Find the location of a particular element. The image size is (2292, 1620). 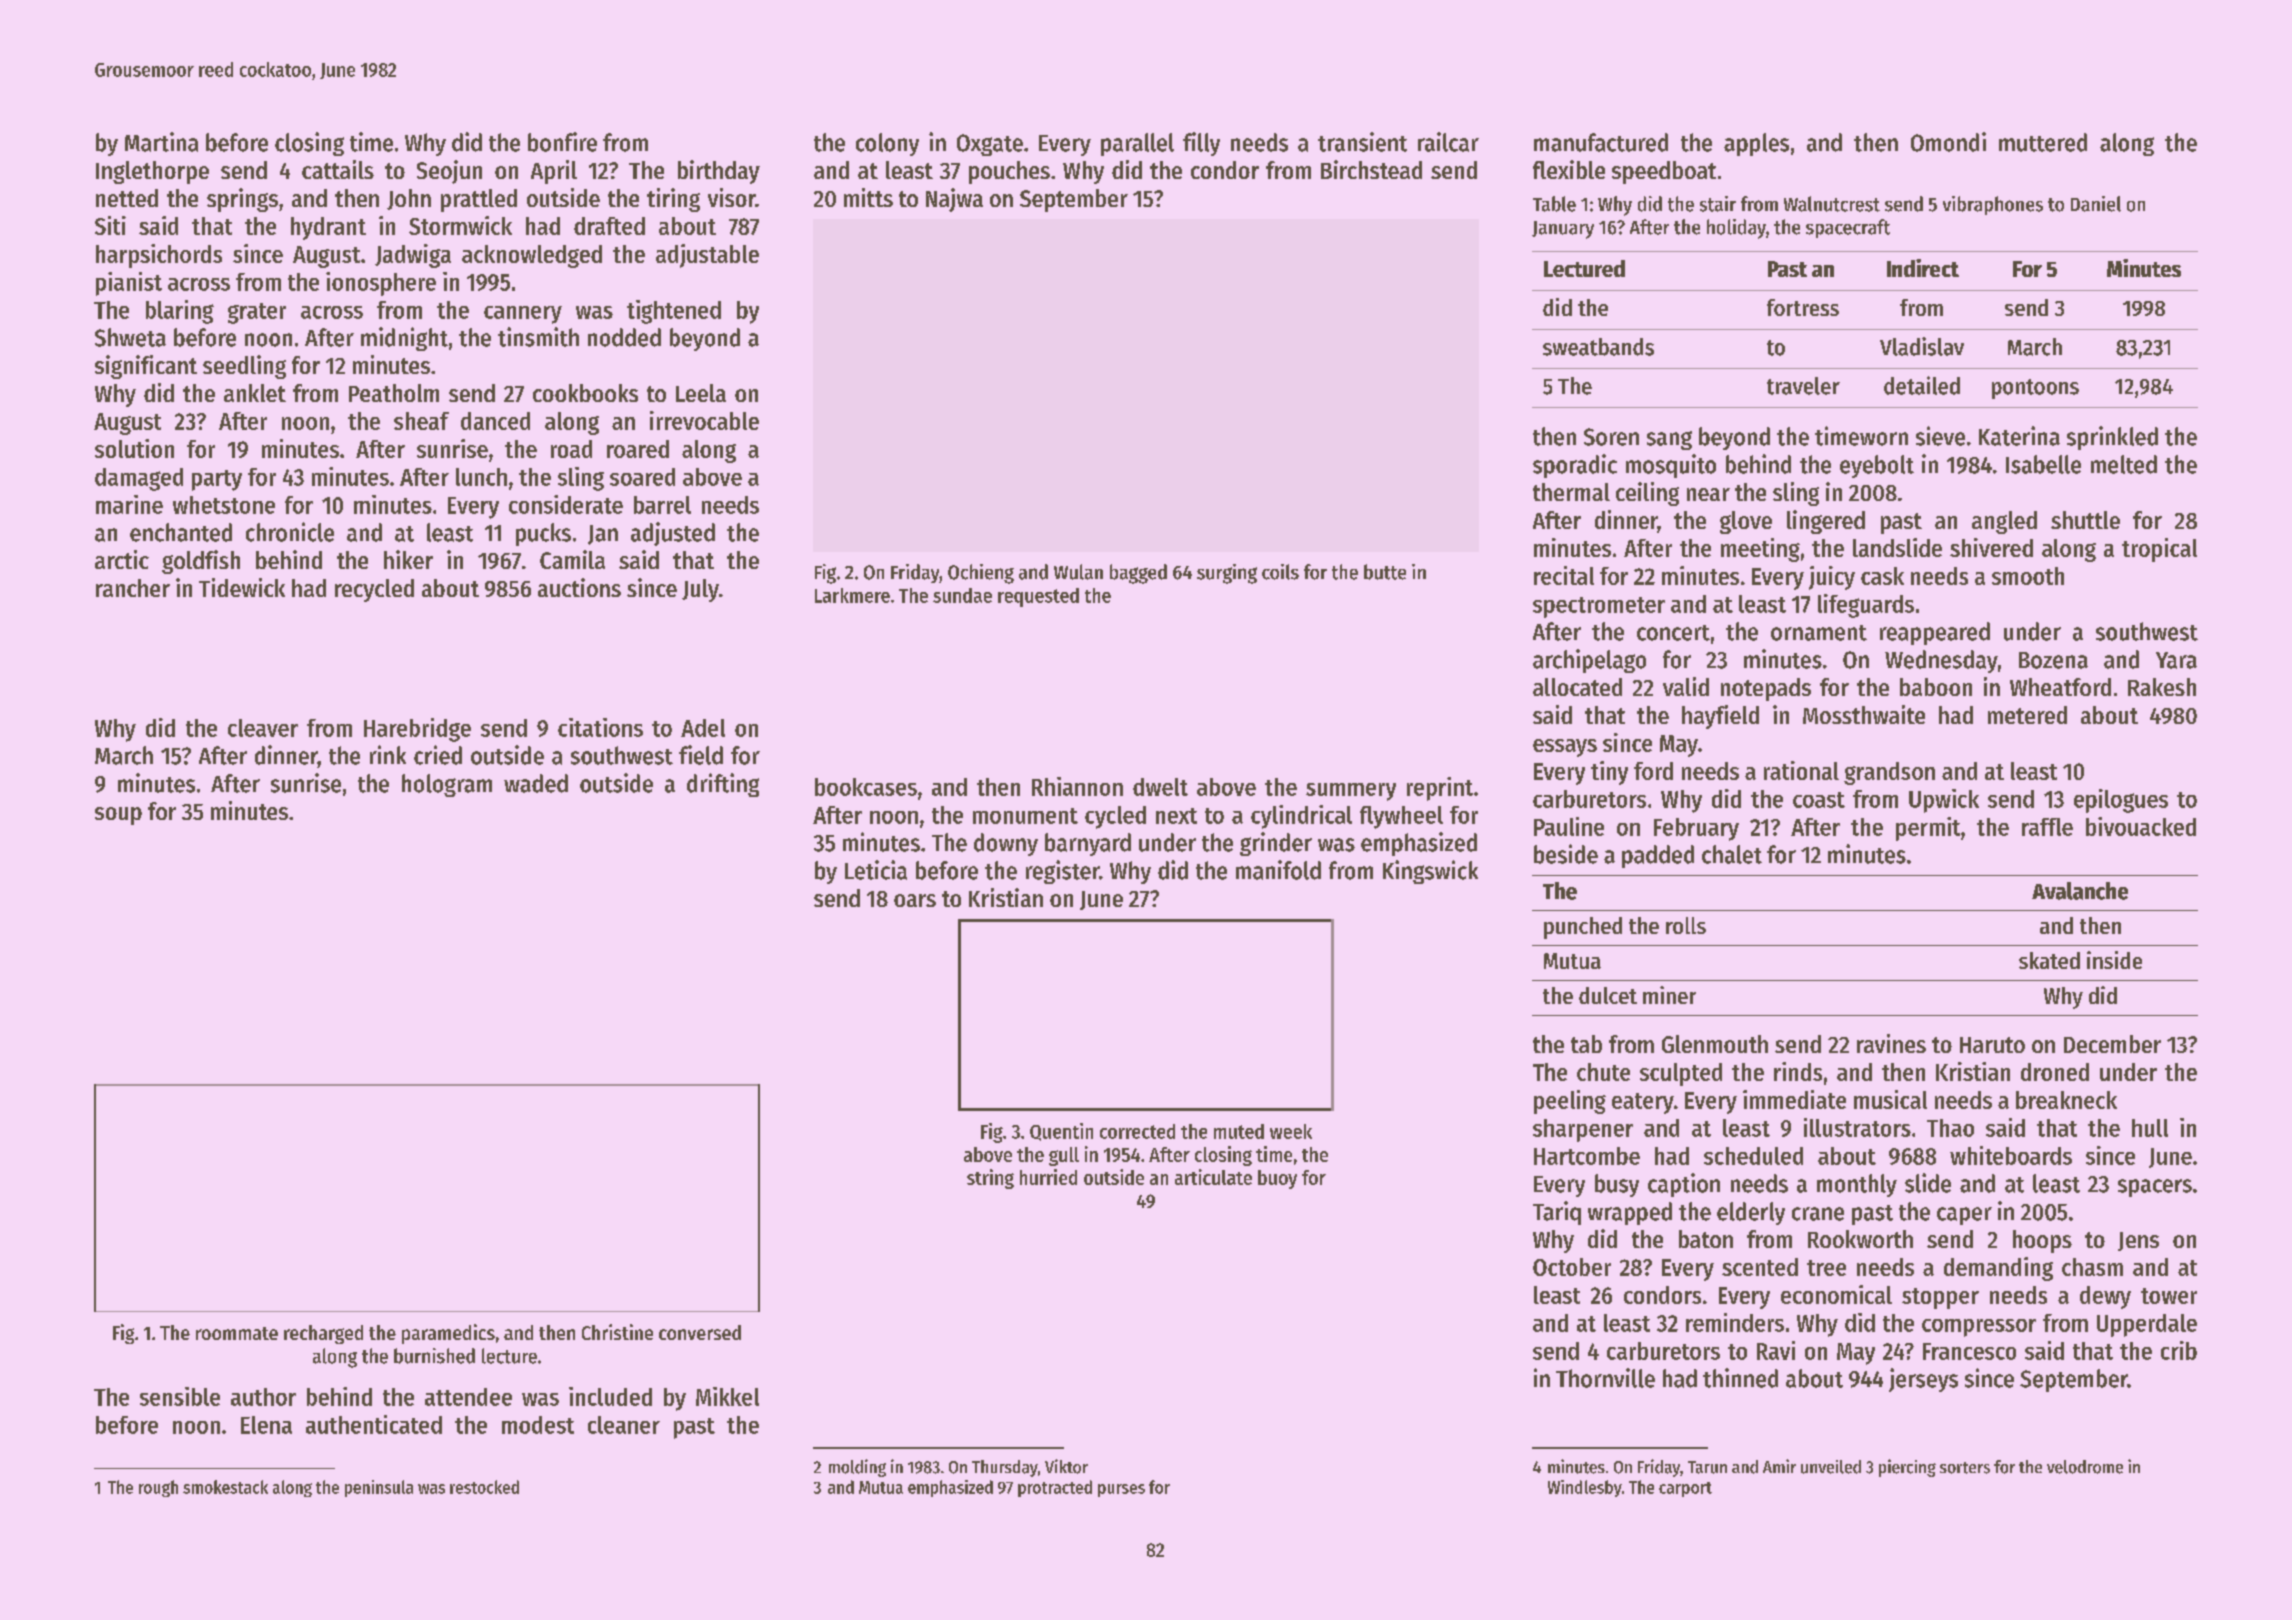

Omondi is located at coordinates (1948, 142).
